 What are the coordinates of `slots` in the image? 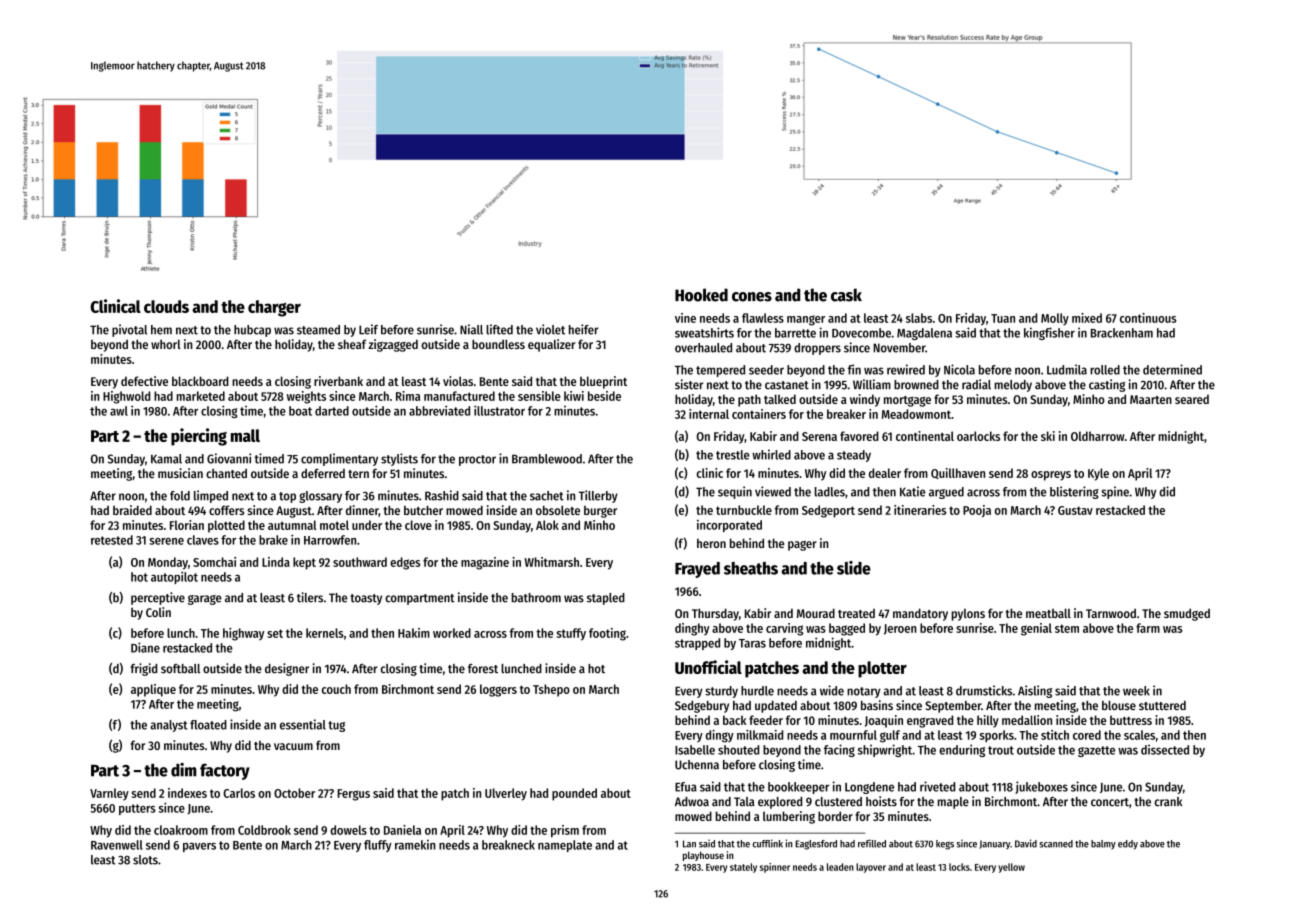 It's located at (145, 860).
